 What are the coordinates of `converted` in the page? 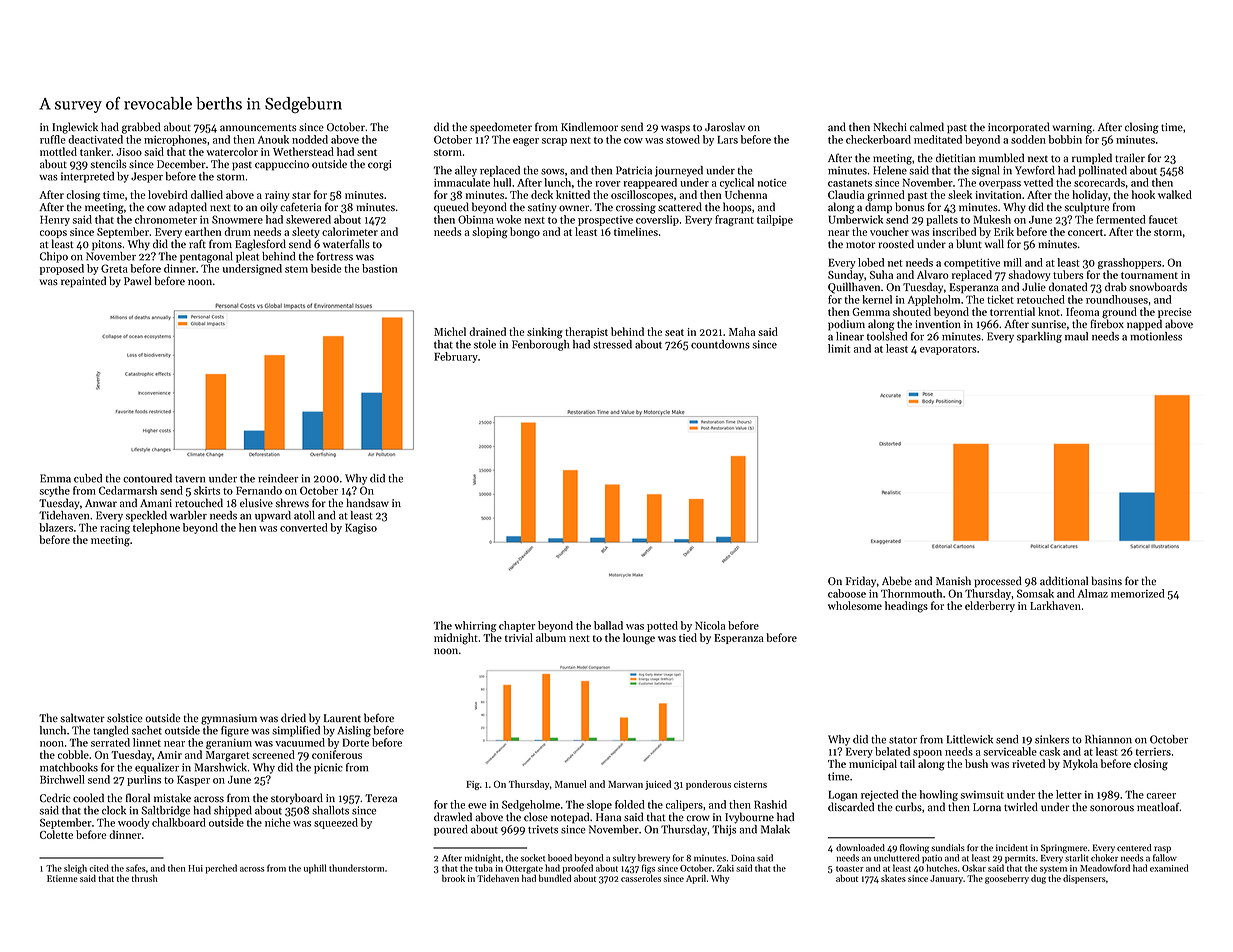 It's located at (304, 527).
